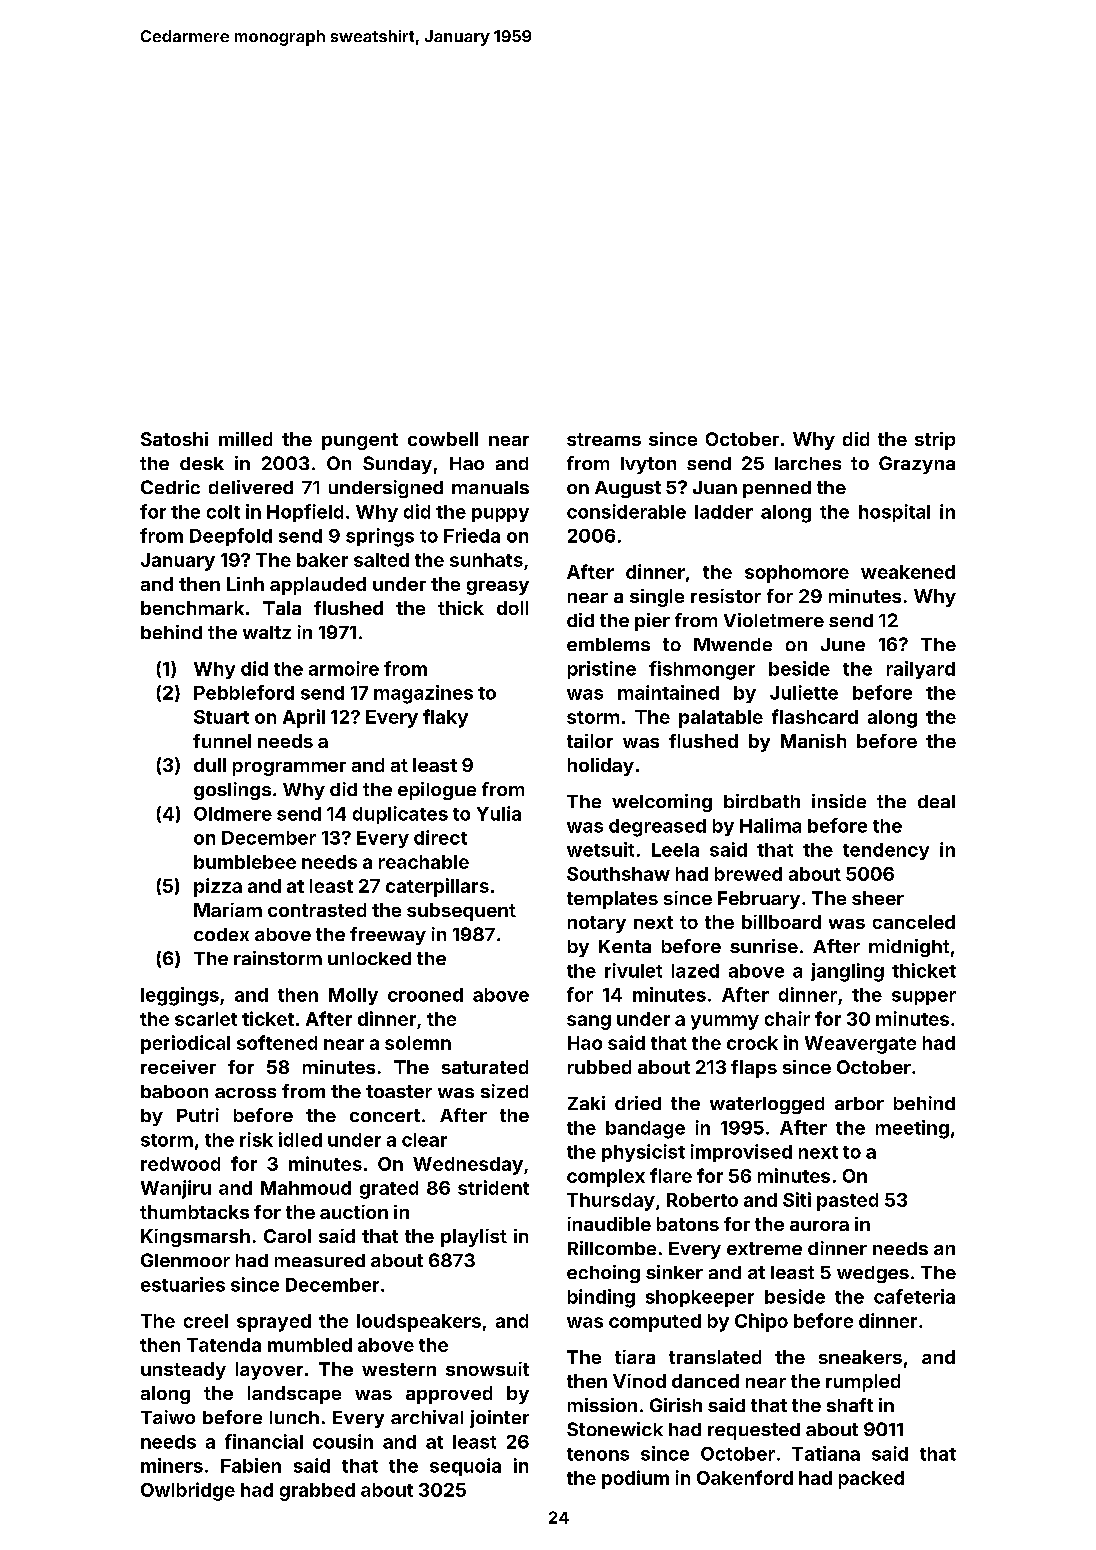  Describe the element at coordinates (287, 1236) in the screenshot. I see `Carol` at that location.
